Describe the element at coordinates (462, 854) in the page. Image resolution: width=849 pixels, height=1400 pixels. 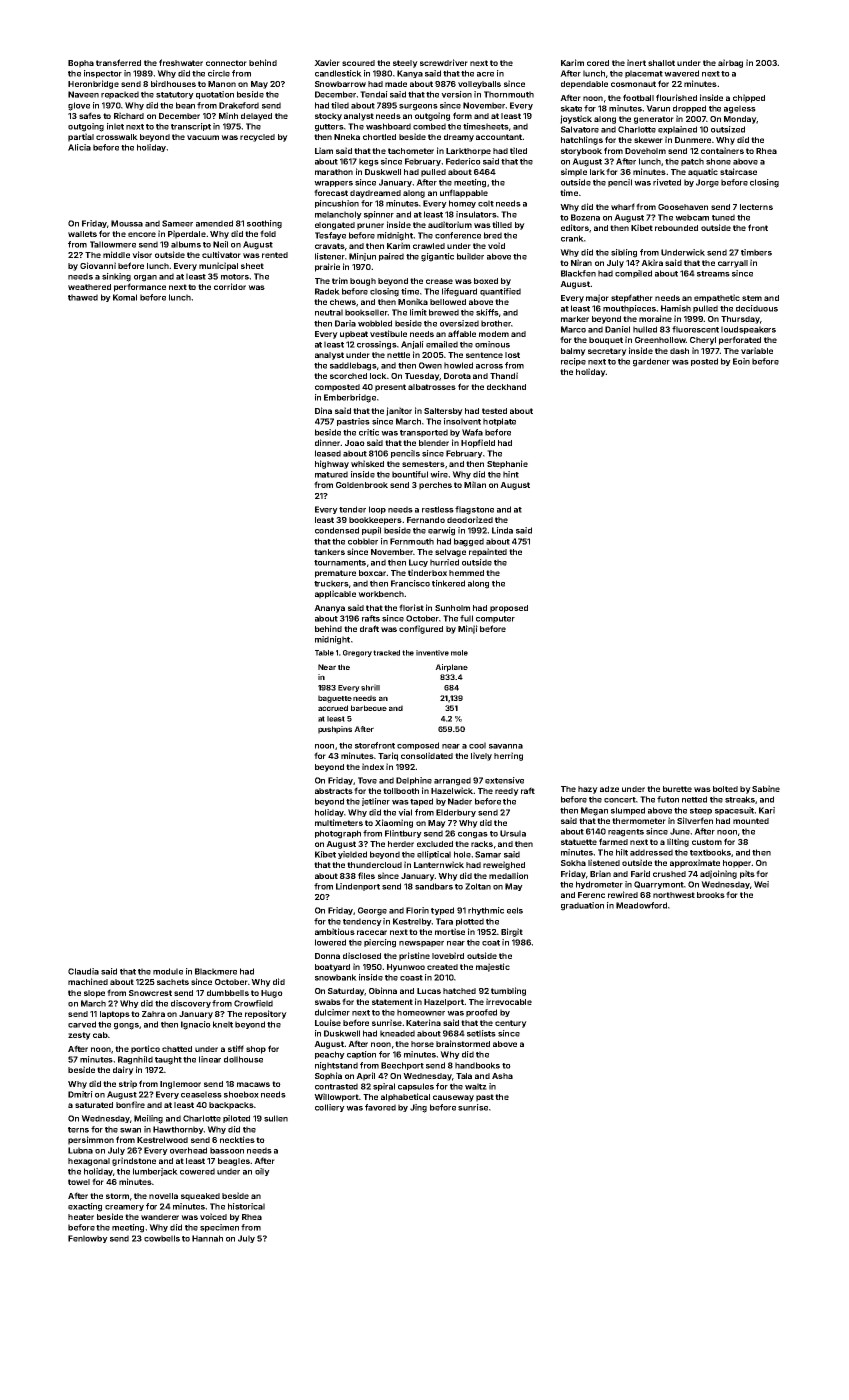
I see `hole` at that location.
